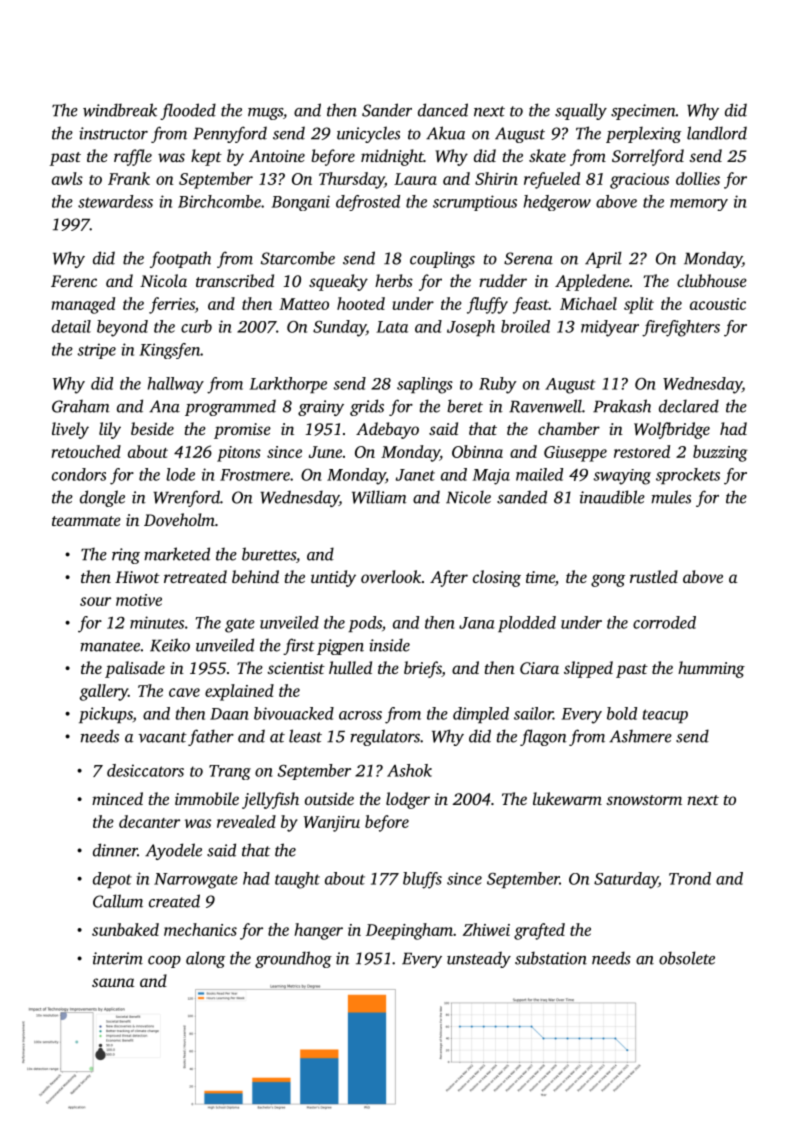 The width and height of the screenshot is (798, 1132). Describe the element at coordinates (622, 713) in the screenshot. I see `bold` at that location.
